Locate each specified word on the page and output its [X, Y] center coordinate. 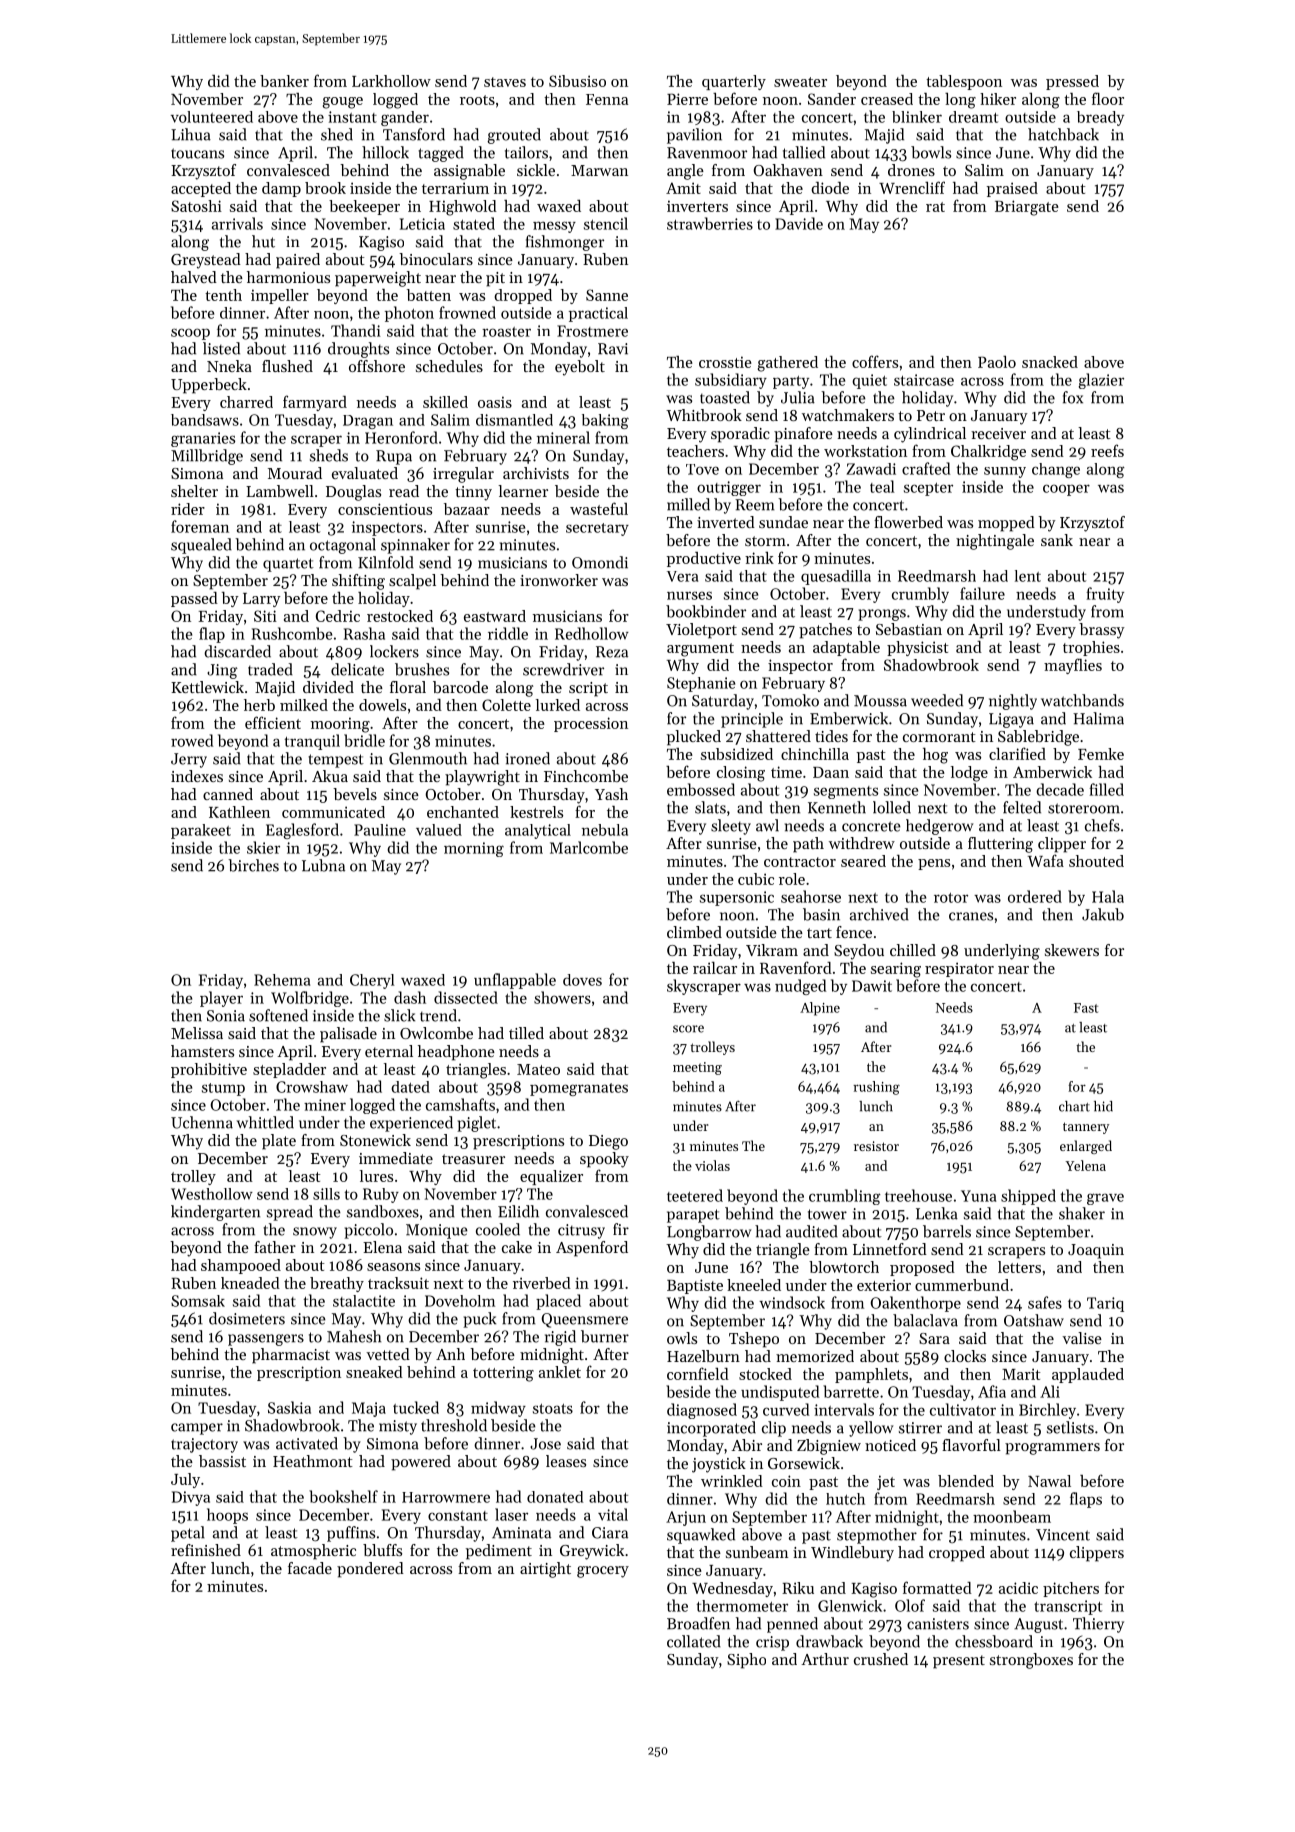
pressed [1072, 82]
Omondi [600, 562]
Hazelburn [703, 1356]
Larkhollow [391, 81]
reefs [1107, 450]
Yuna [978, 1196]
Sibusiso [577, 81]
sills [326, 1194]
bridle [364, 740]
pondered [370, 1570]
